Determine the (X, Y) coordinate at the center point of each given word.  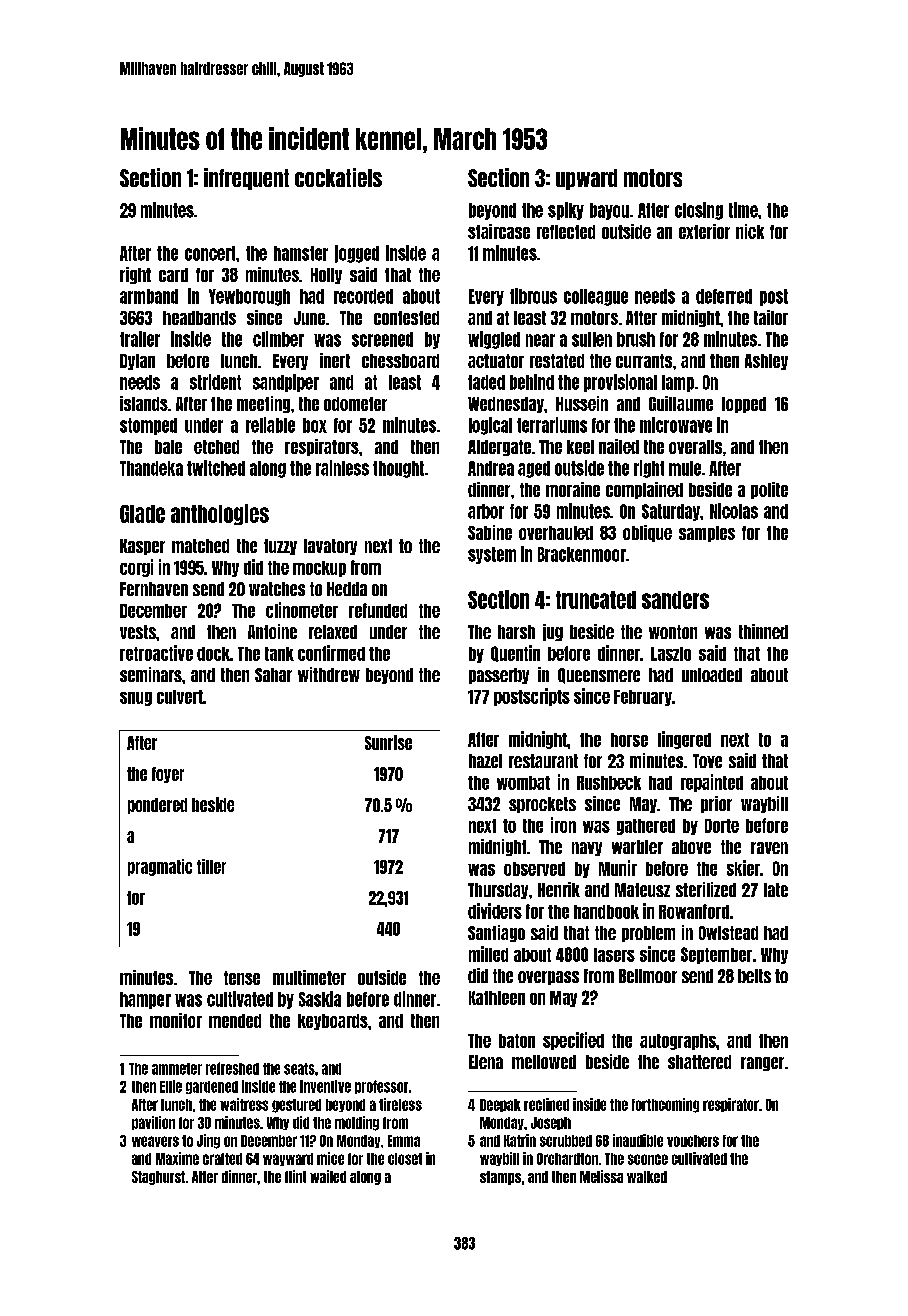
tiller (211, 866)
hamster (301, 253)
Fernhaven (154, 589)
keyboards (333, 1022)
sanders (675, 600)
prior (716, 804)
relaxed (333, 632)
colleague (596, 297)
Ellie (171, 1086)
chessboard (400, 361)
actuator (496, 361)
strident (215, 382)
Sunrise (388, 742)
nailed (619, 446)
